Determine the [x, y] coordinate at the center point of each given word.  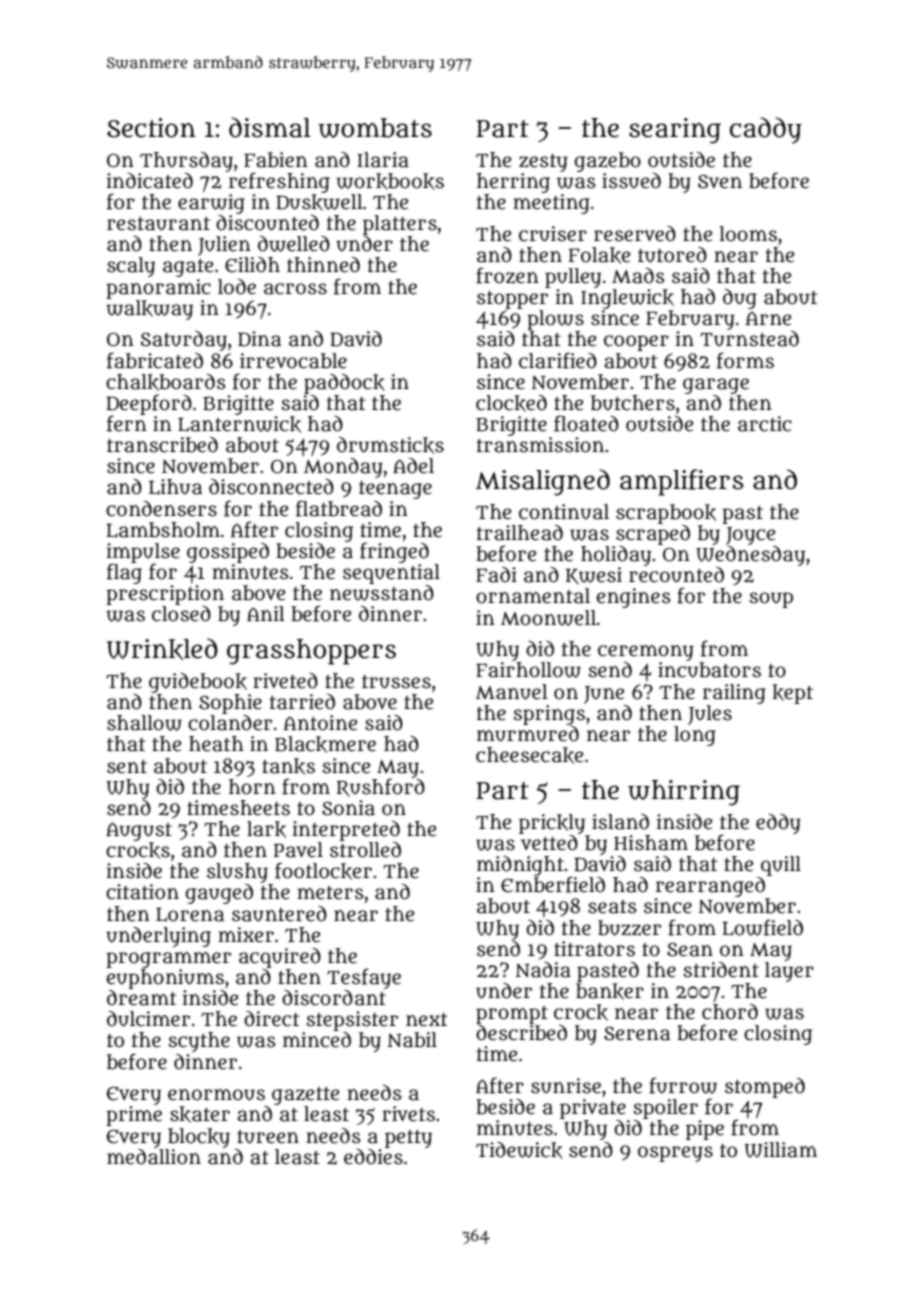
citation [142, 892]
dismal [270, 127]
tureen [268, 1137]
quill [781, 866]
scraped [653, 535]
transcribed [162, 445]
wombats [375, 128]
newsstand [382, 593]
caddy [766, 130]
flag [124, 573]
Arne [768, 319]
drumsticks [390, 445]
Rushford [381, 787]
